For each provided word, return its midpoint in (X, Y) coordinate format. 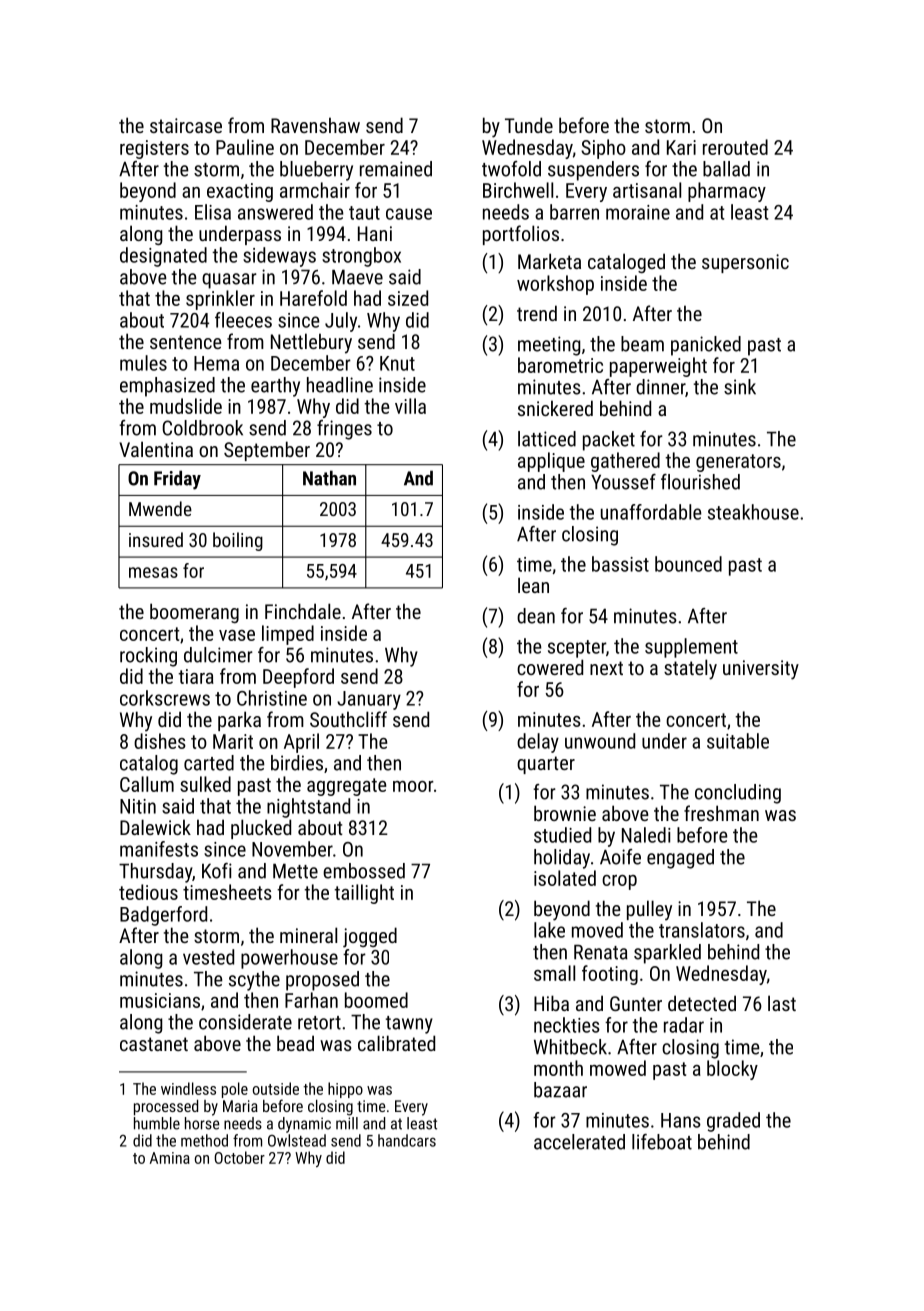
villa (410, 406)
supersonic (745, 263)
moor (413, 786)
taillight (364, 894)
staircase (186, 125)
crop (619, 882)
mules (143, 363)
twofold (511, 169)
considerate (245, 1022)
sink (740, 387)
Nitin (138, 806)
